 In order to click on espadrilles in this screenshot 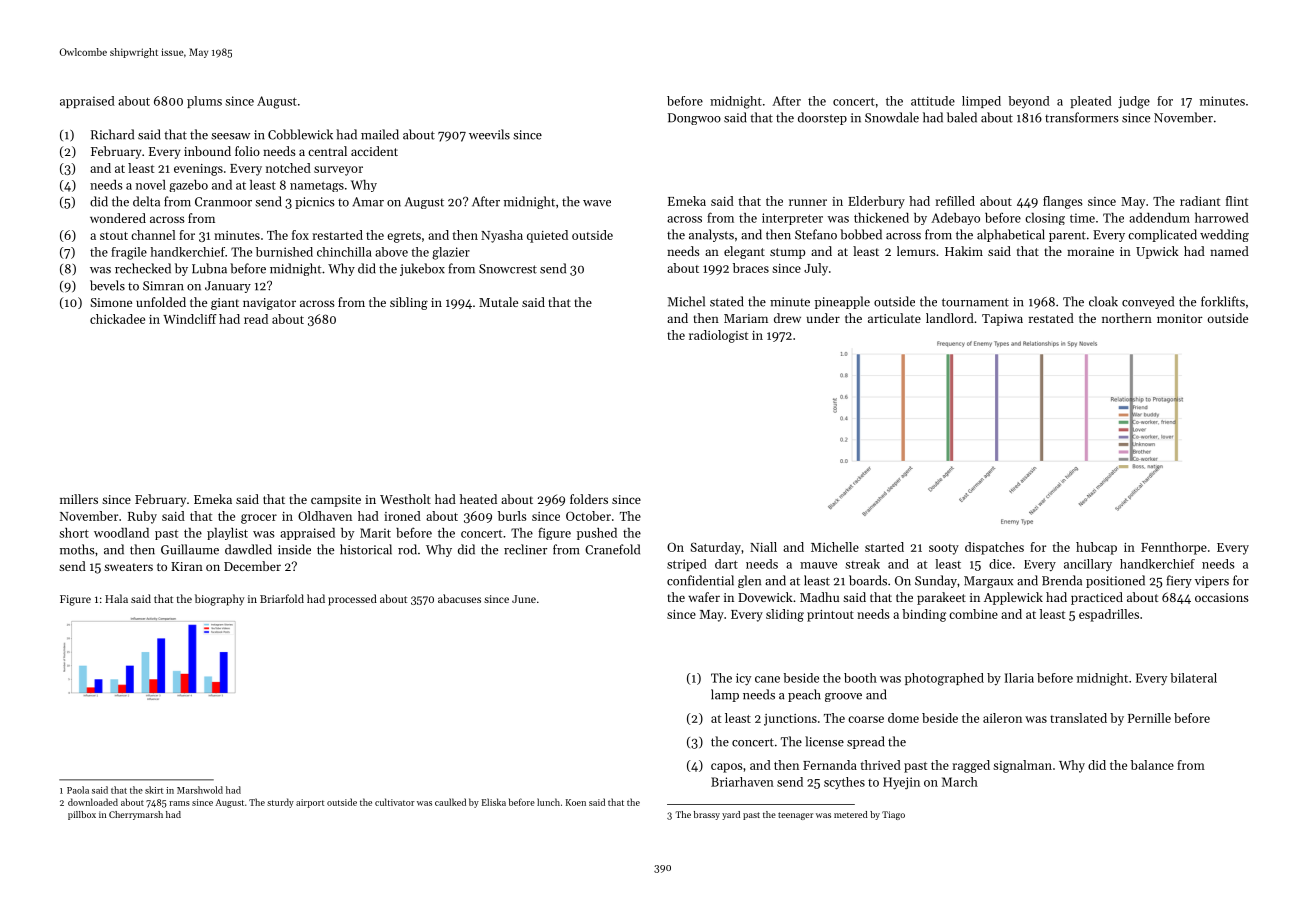, I will do `click(1109, 615)`.
